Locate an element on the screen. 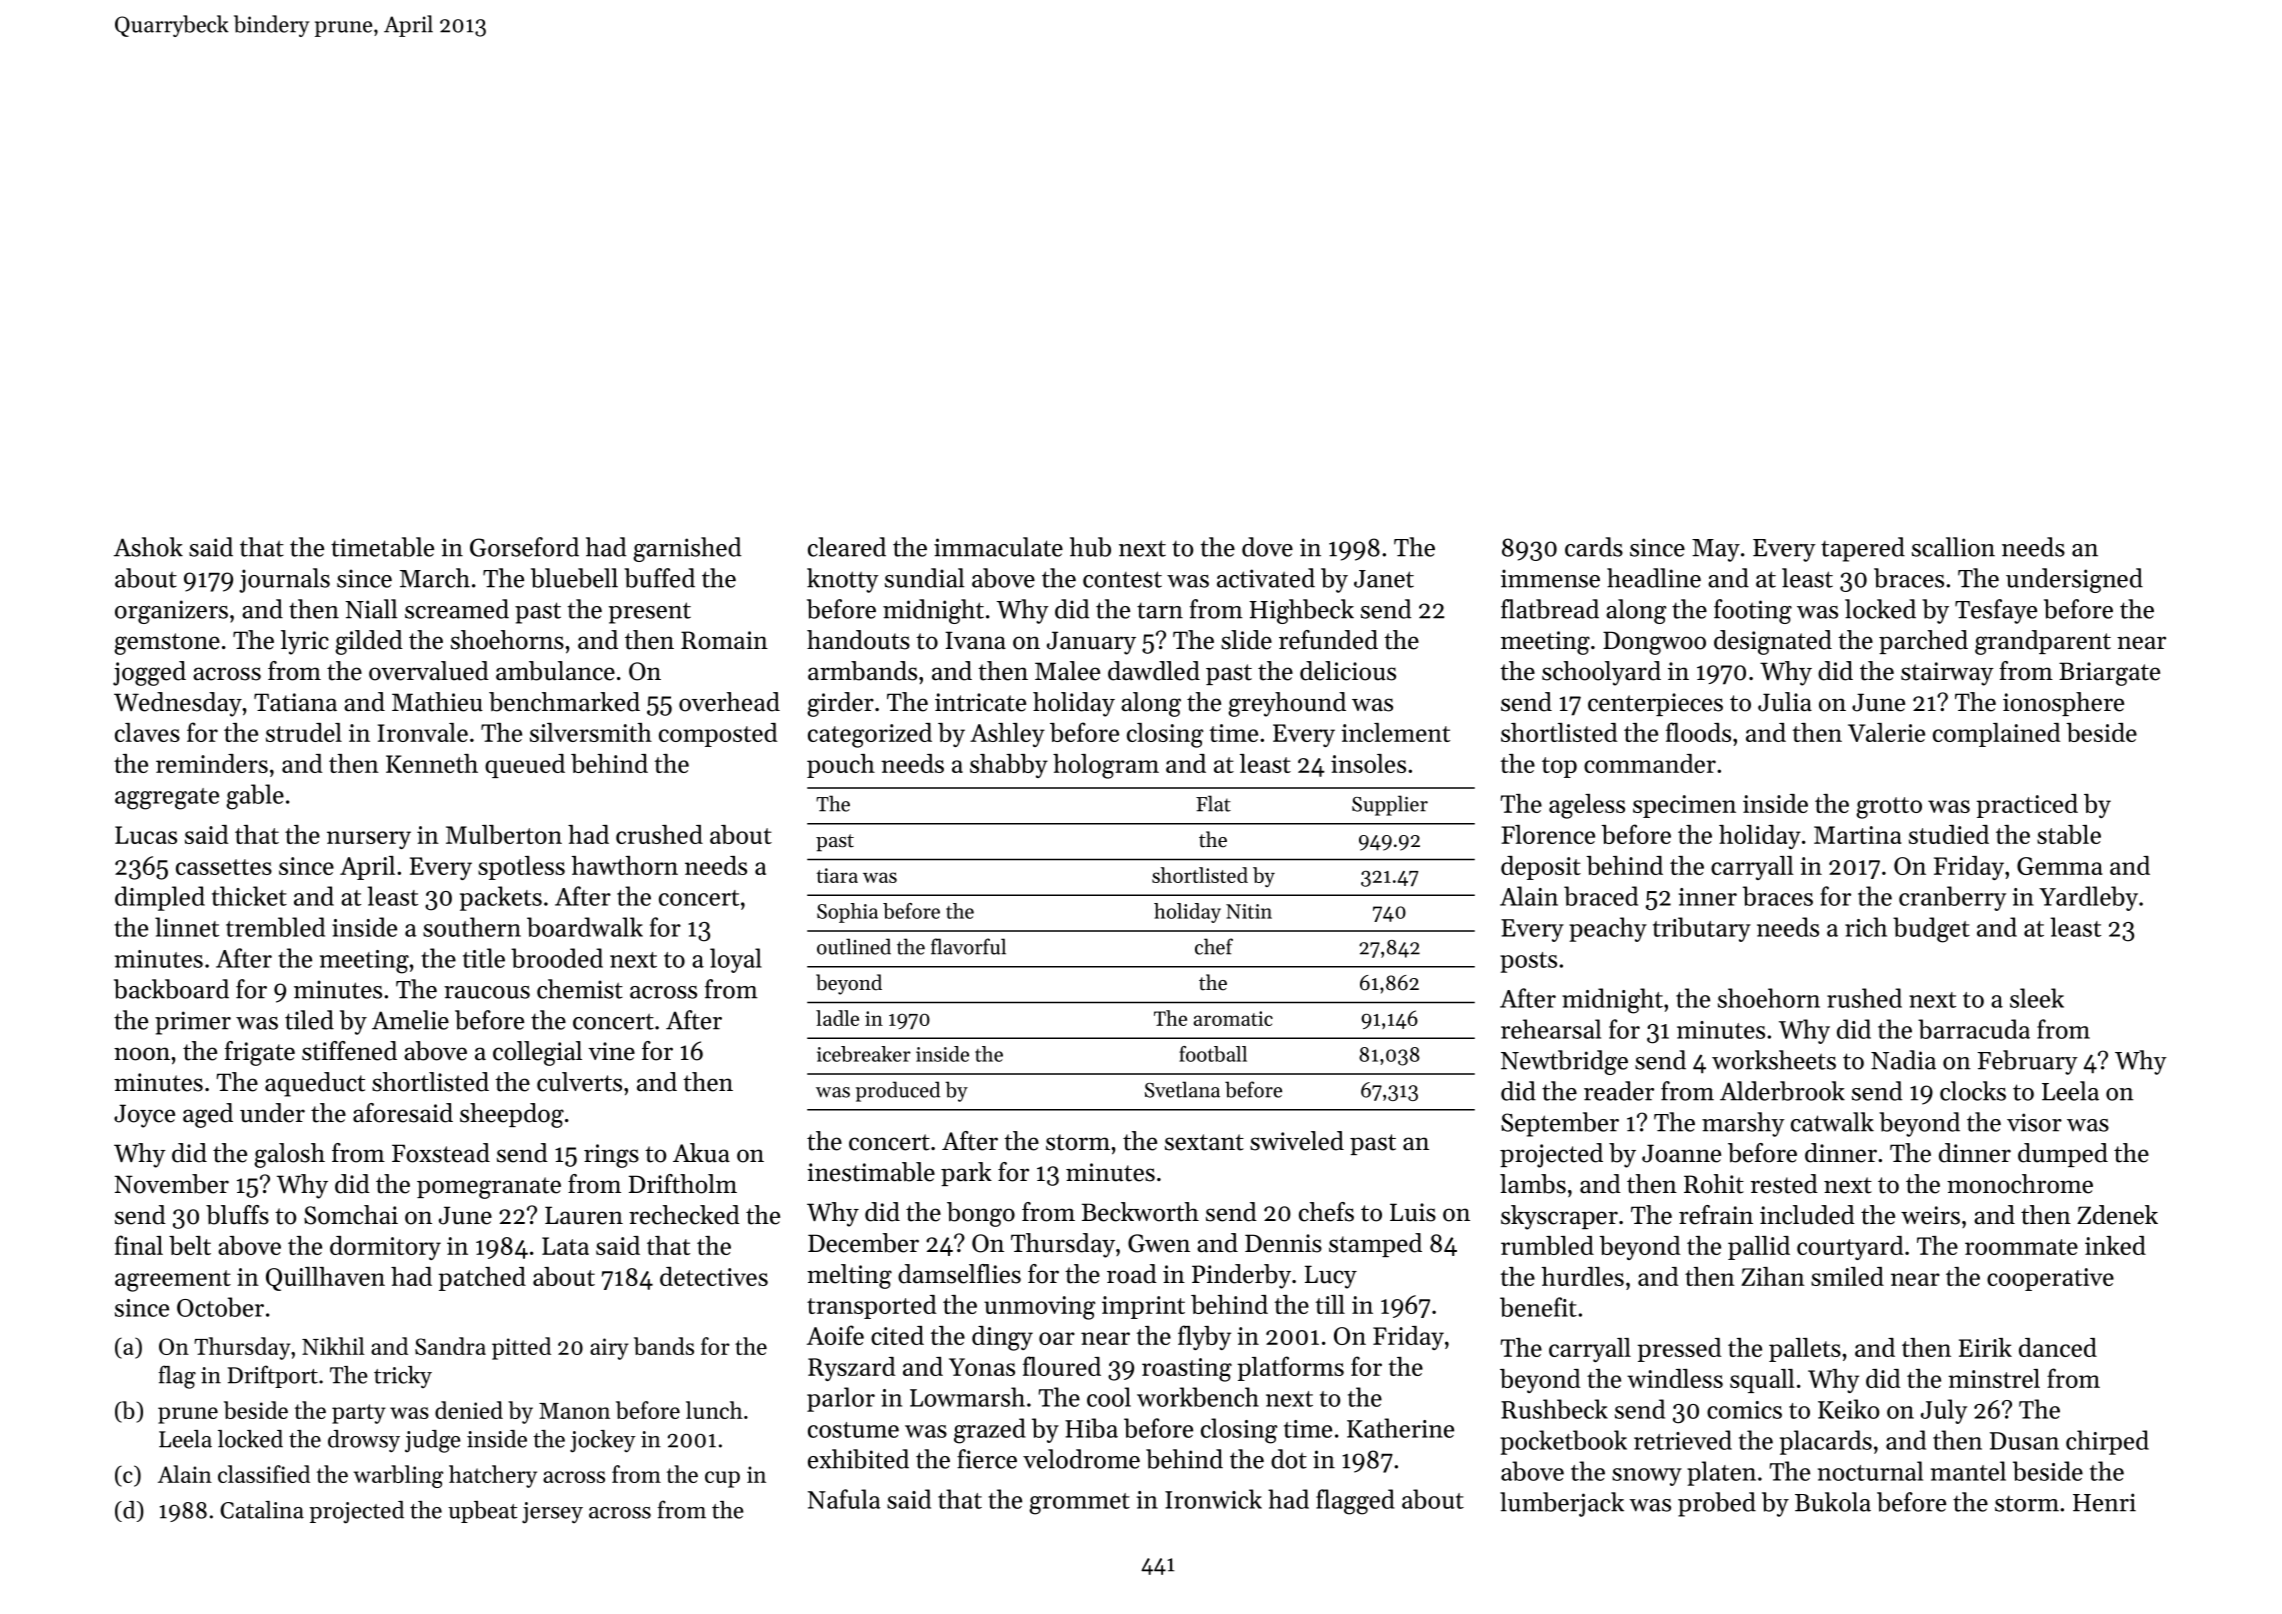  culverts is located at coordinates (579, 1082).
